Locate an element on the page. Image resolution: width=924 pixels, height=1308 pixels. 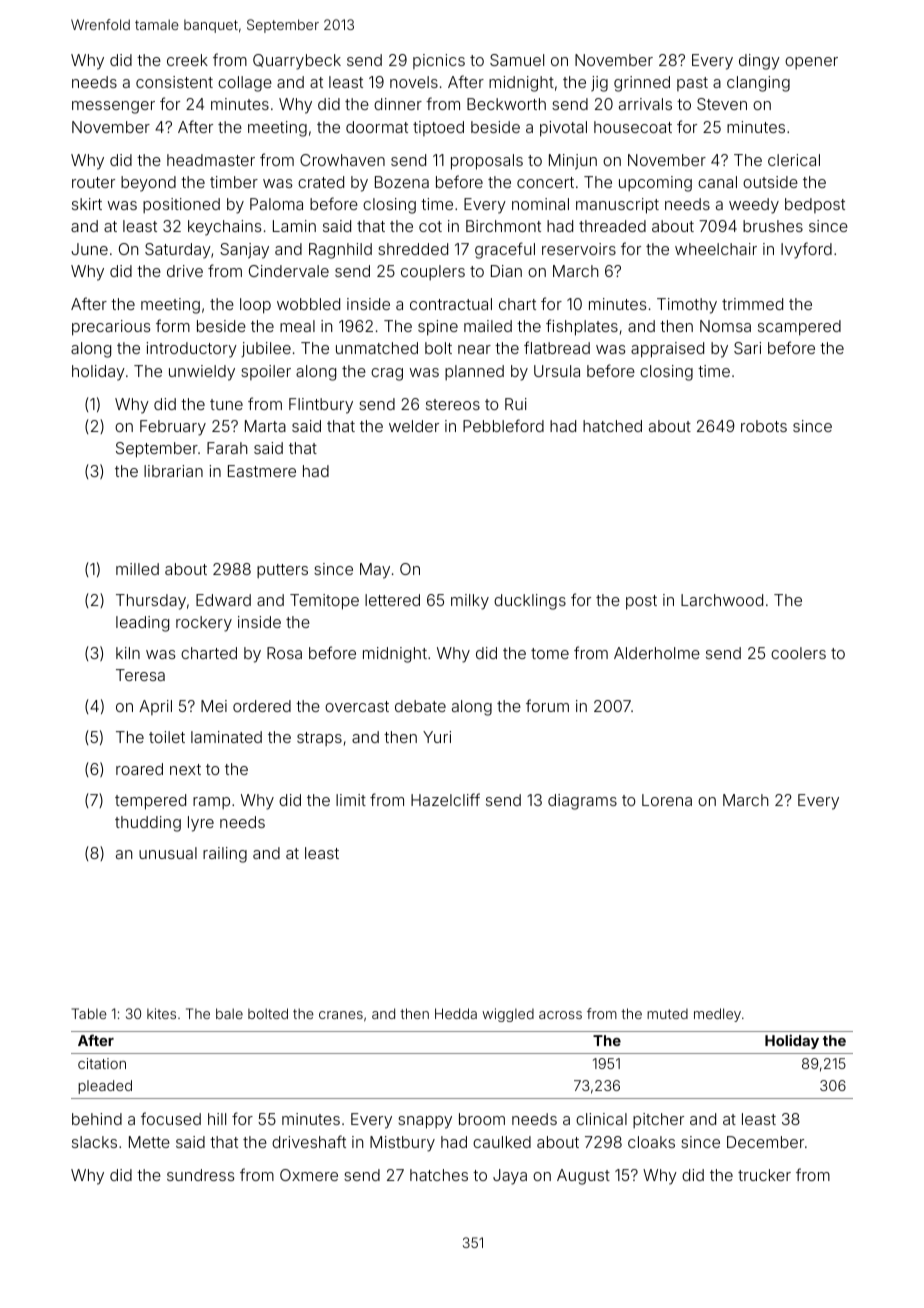
hatched is located at coordinates (612, 426).
